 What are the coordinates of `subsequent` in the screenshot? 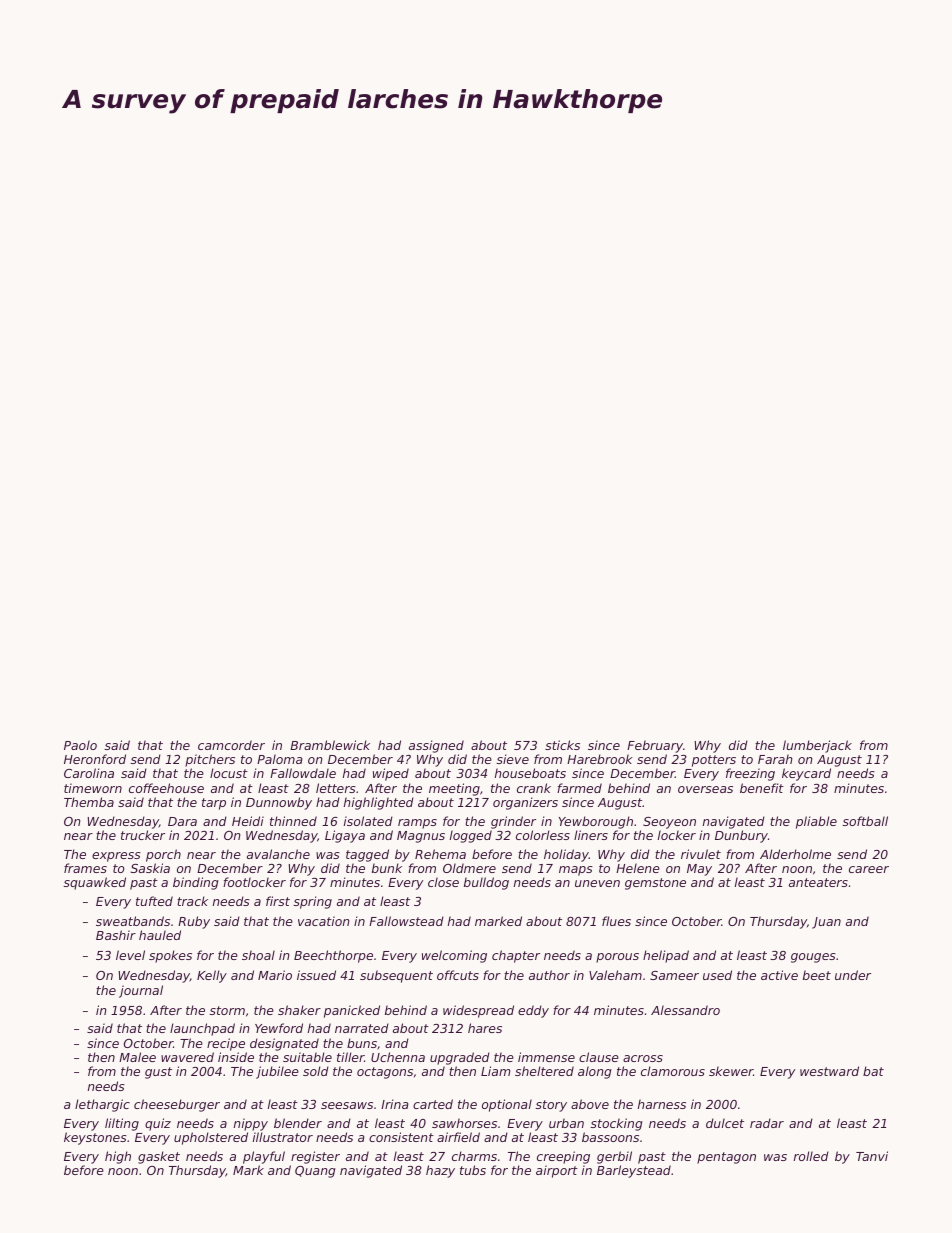 It's located at (396, 976).
